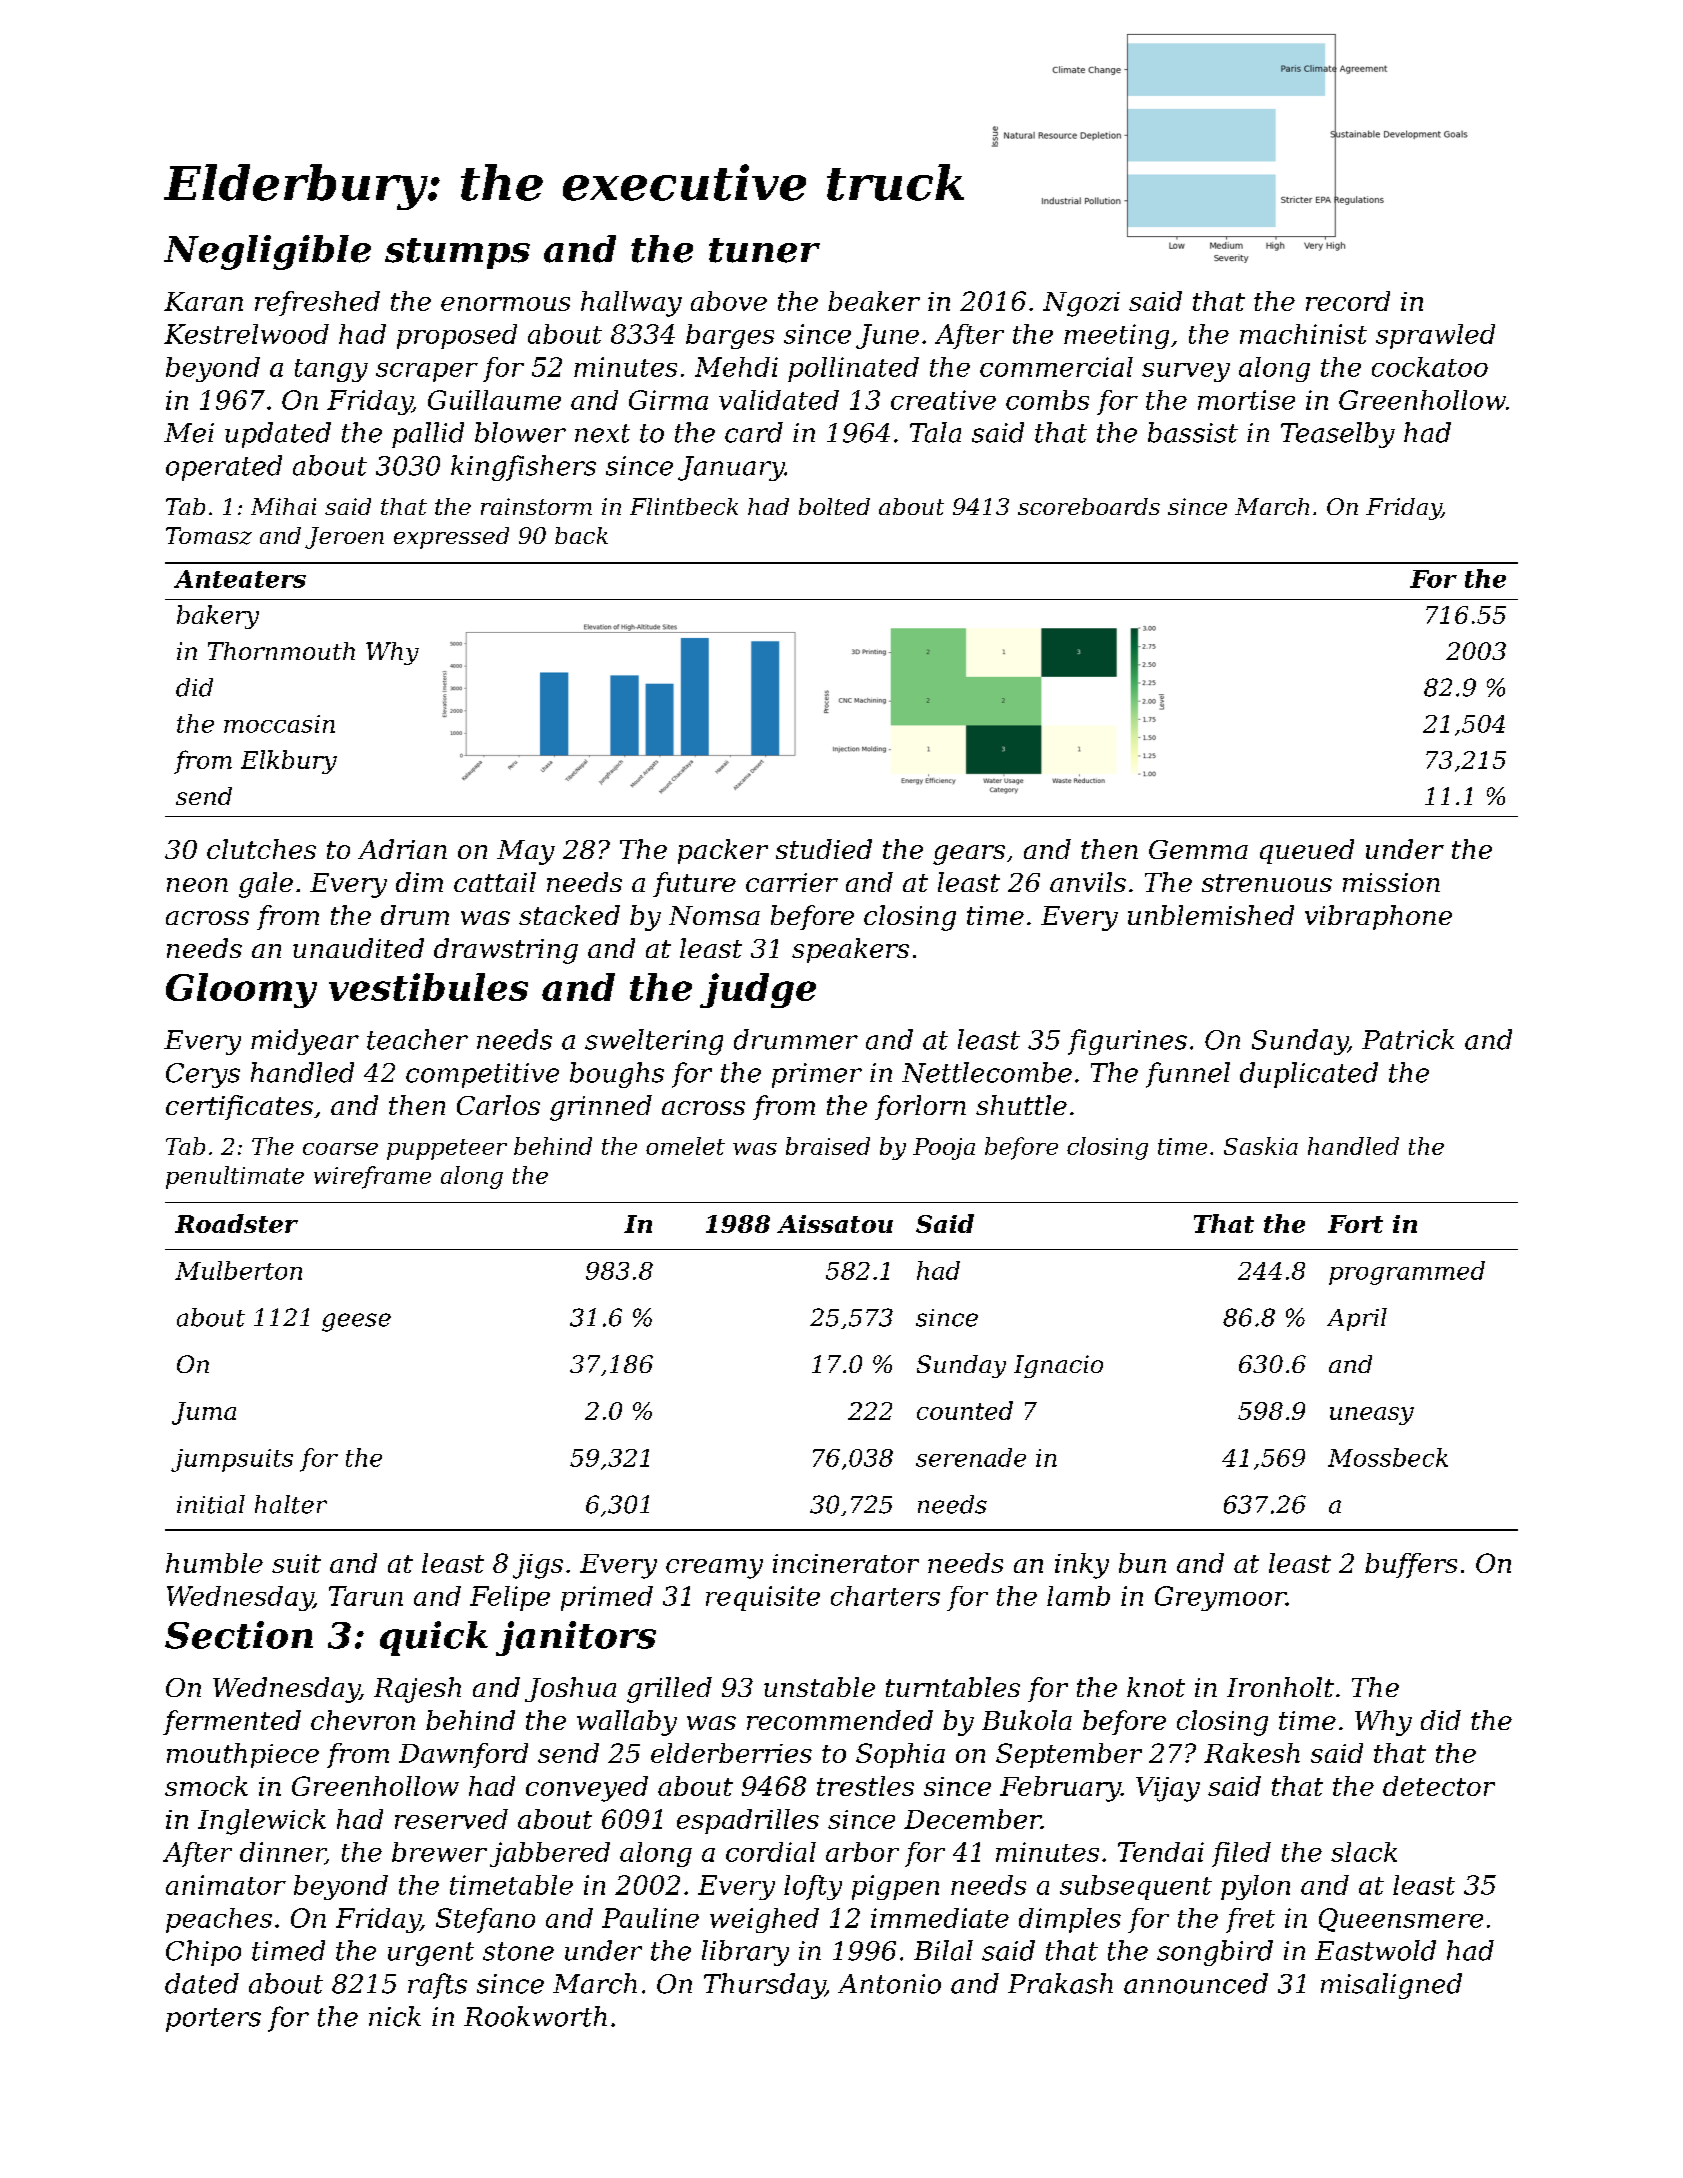 Image resolution: width=1683 pixels, height=2178 pixels. What do you see at coordinates (206, 1786) in the screenshot?
I see `smock` at bounding box center [206, 1786].
